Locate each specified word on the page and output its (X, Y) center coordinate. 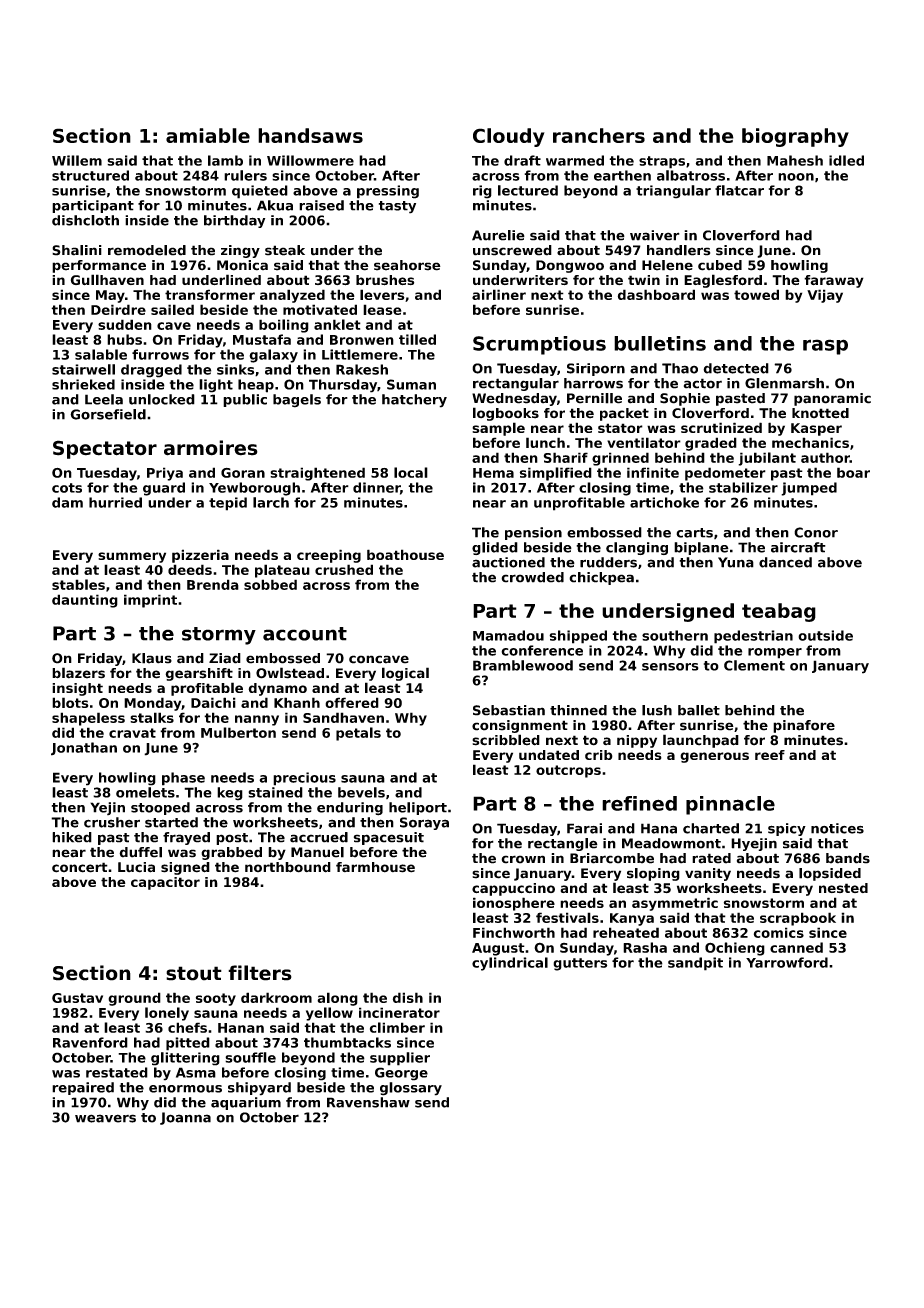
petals (358, 734)
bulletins (660, 343)
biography (795, 137)
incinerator (399, 1012)
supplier (400, 1059)
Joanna (185, 1118)
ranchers (599, 135)
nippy (637, 741)
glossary (411, 1089)
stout (194, 973)
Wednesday (514, 399)
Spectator (105, 449)
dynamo (277, 689)
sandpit (695, 964)
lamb (225, 160)
